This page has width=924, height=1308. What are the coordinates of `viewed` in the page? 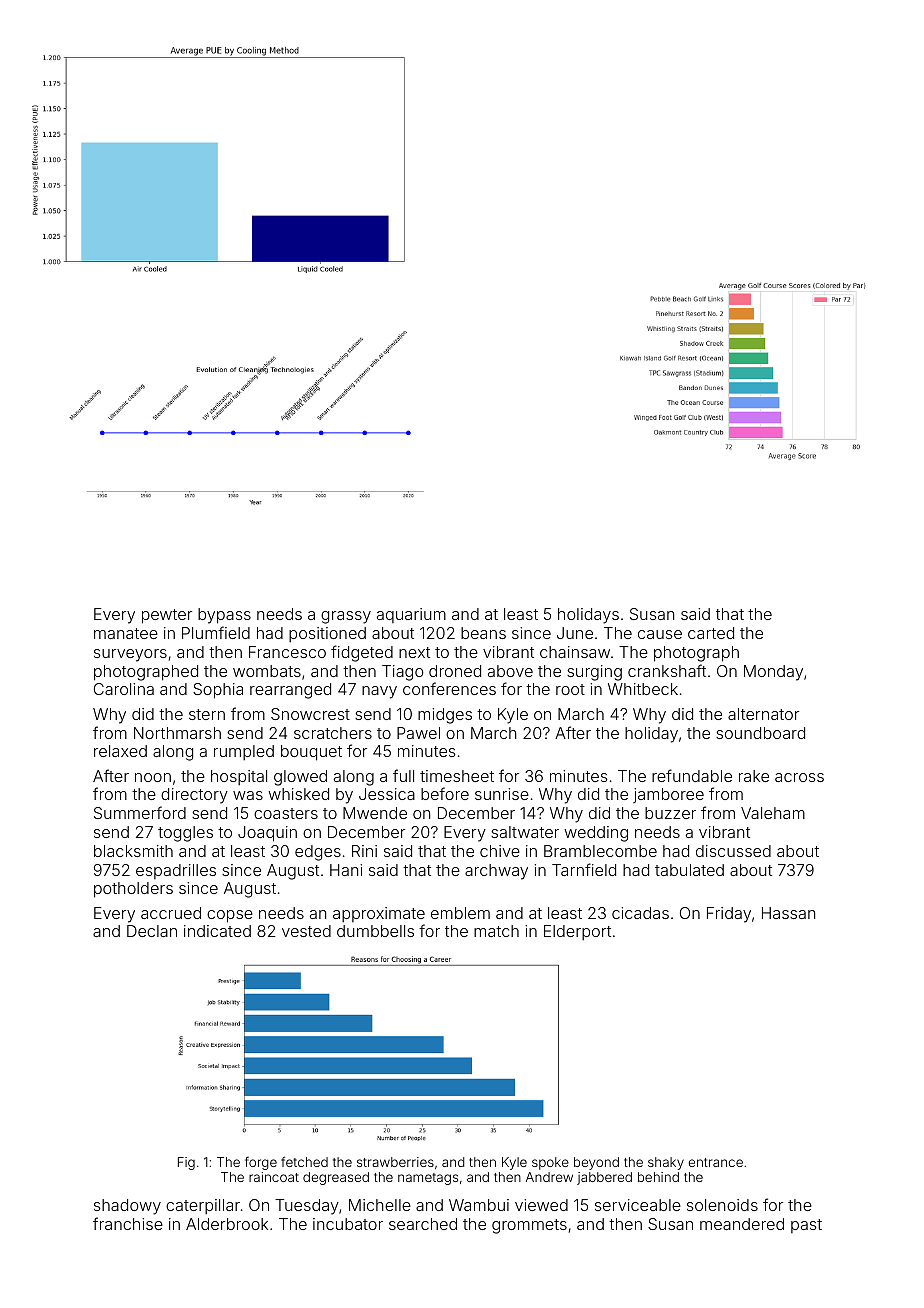 It's located at (541, 1205).
